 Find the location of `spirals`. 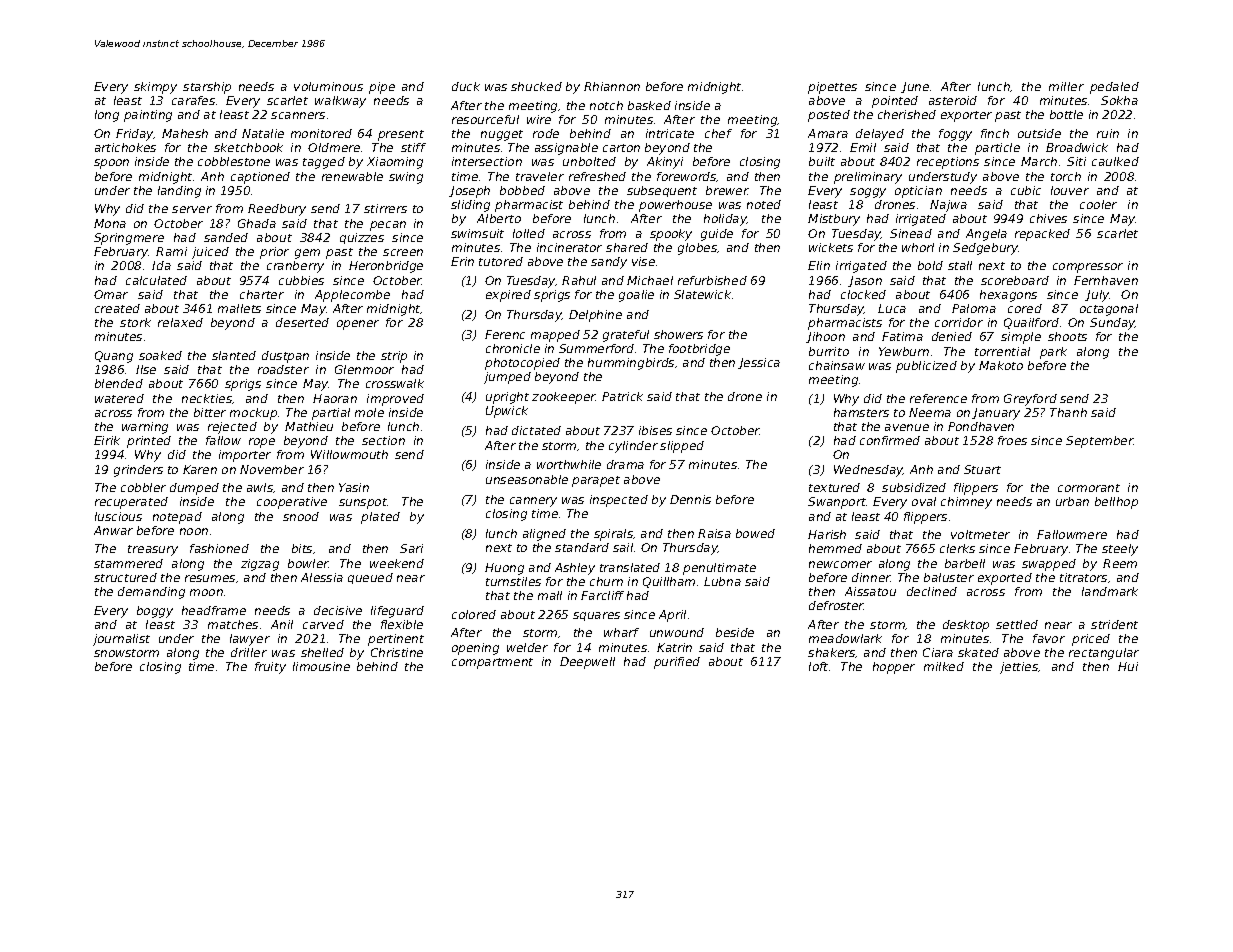

spirals is located at coordinates (613, 535).
